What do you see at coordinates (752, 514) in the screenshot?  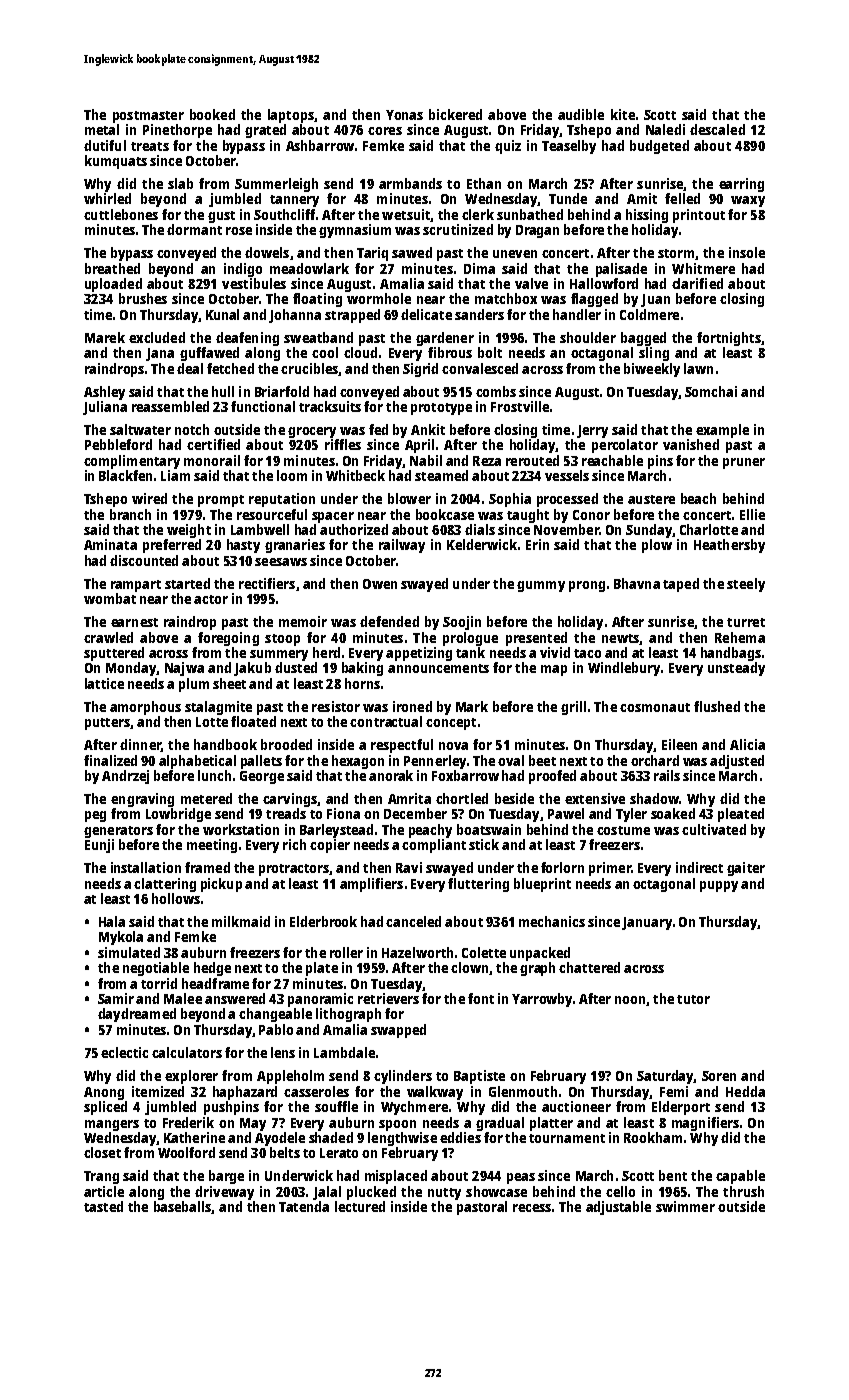 I see `Ellie` at bounding box center [752, 514].
